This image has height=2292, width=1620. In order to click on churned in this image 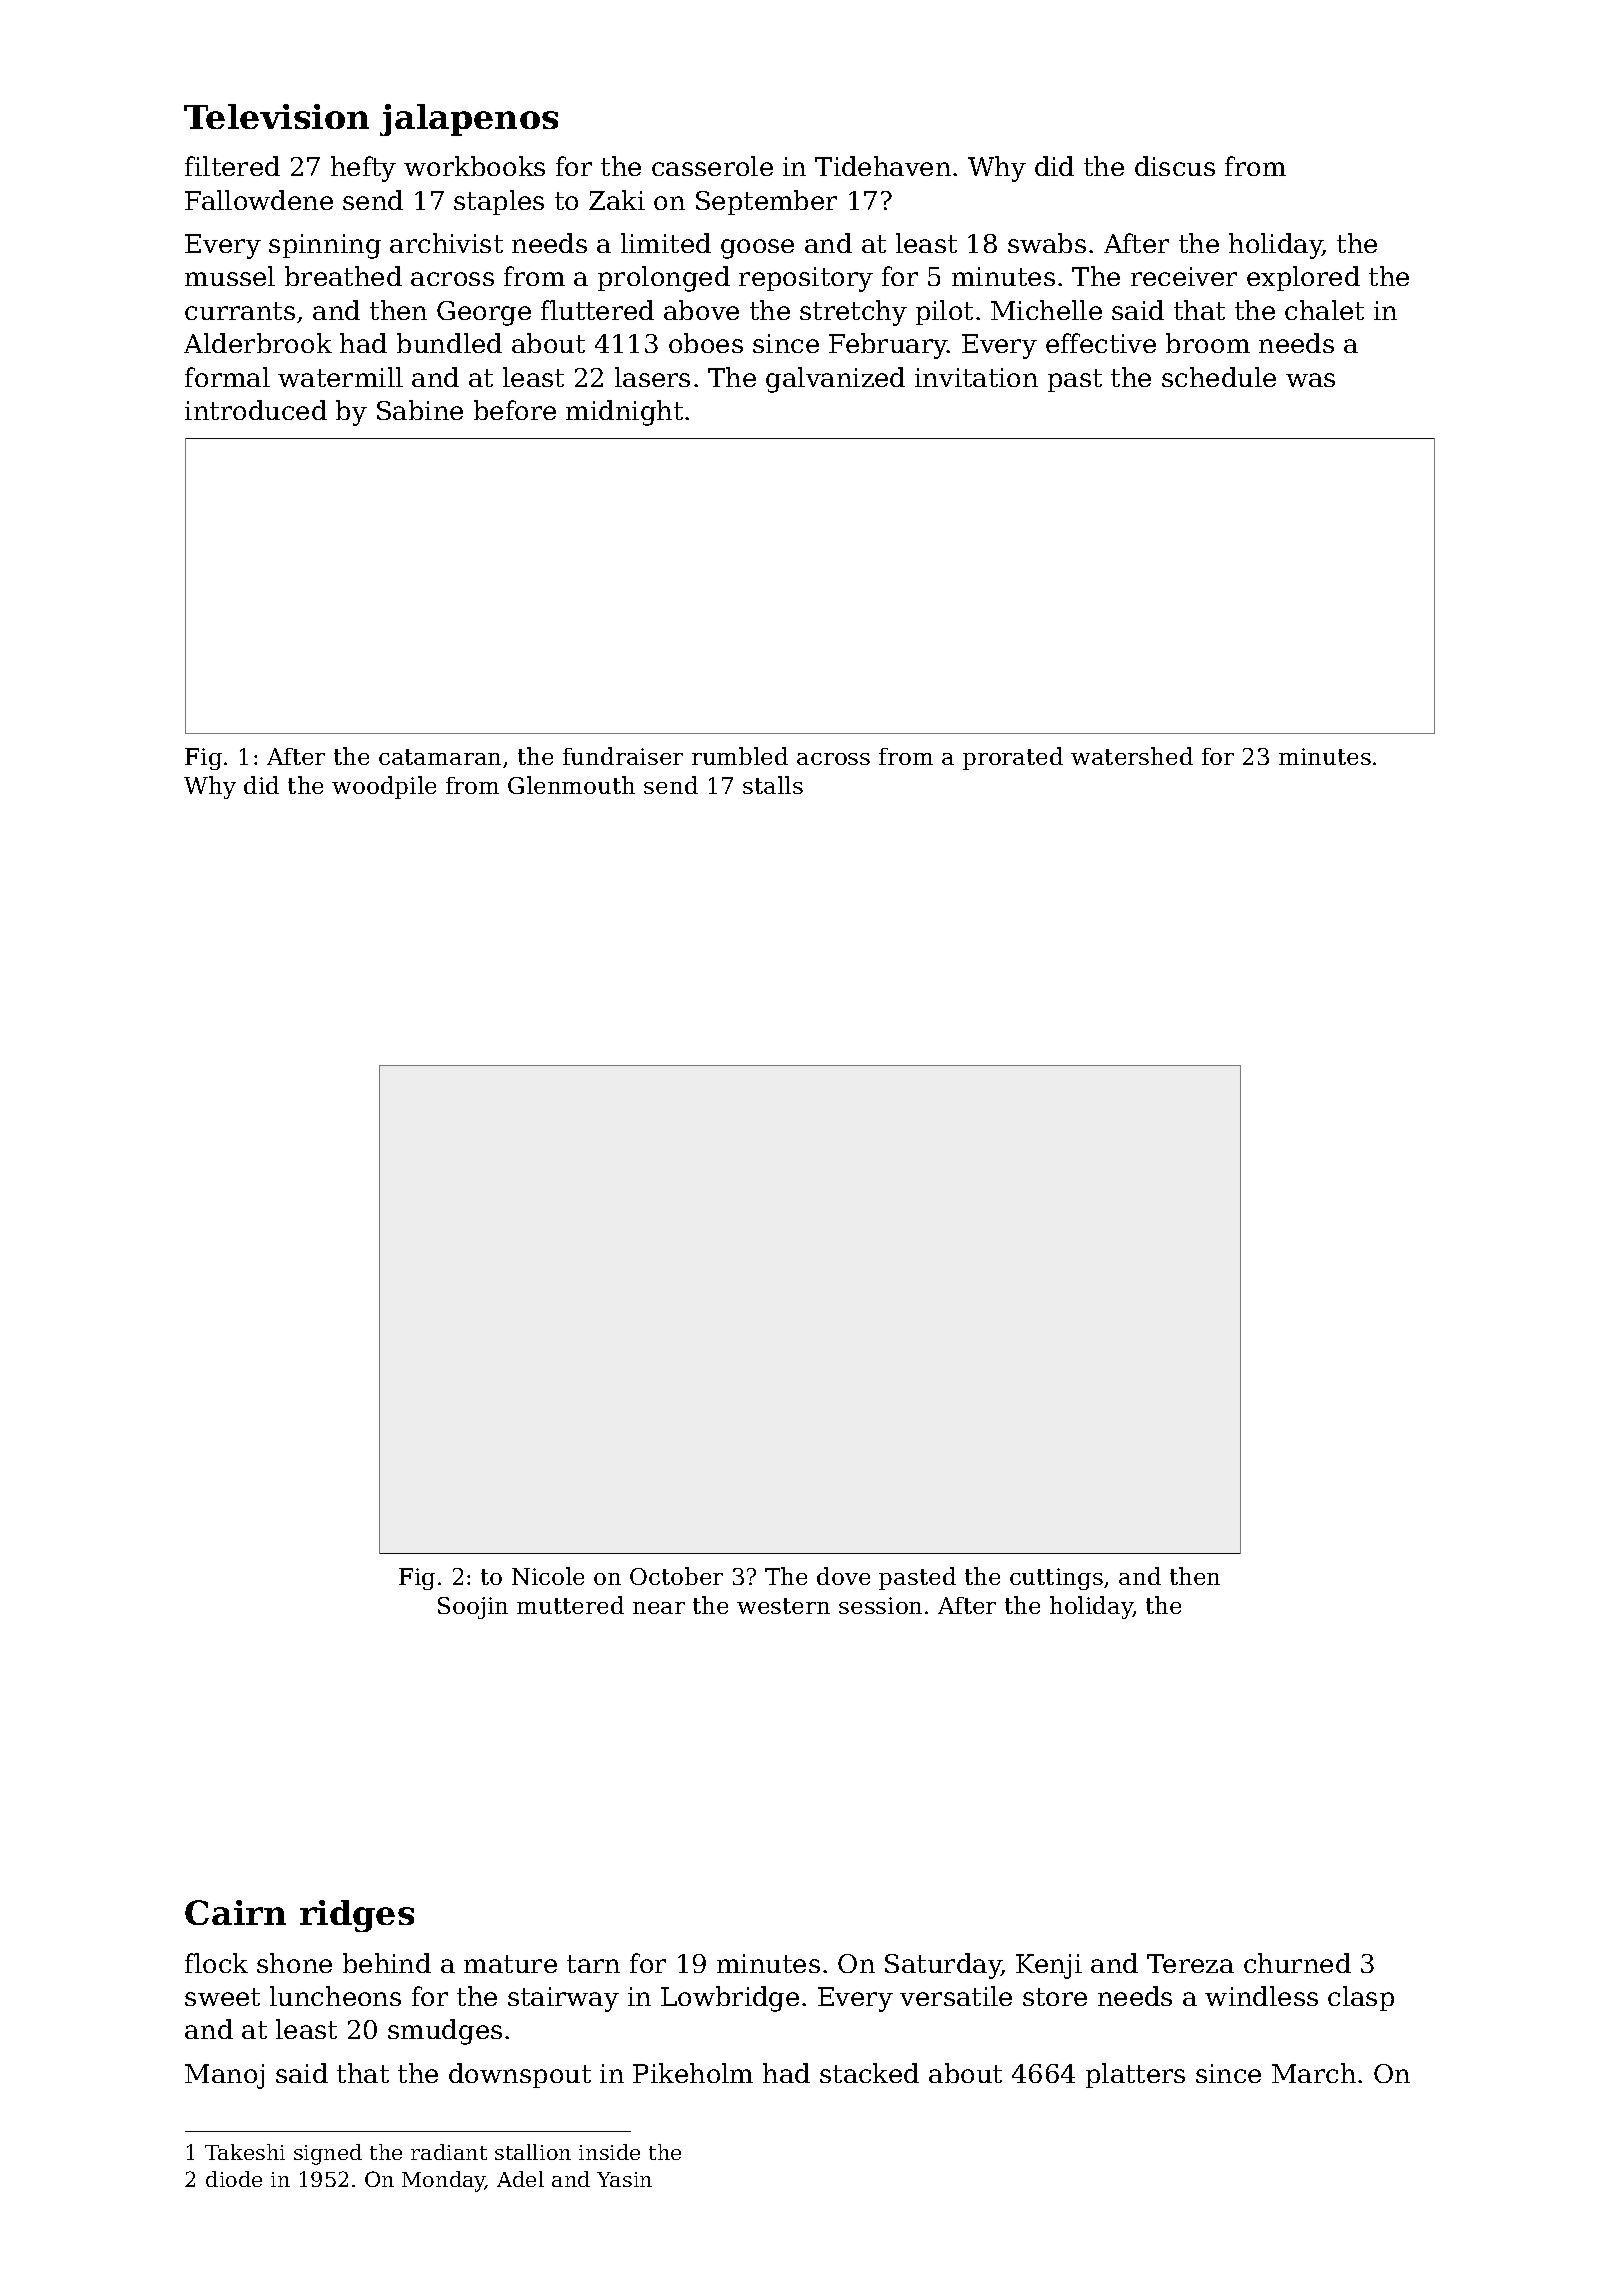, I will do `click(1297, 1963)`.
